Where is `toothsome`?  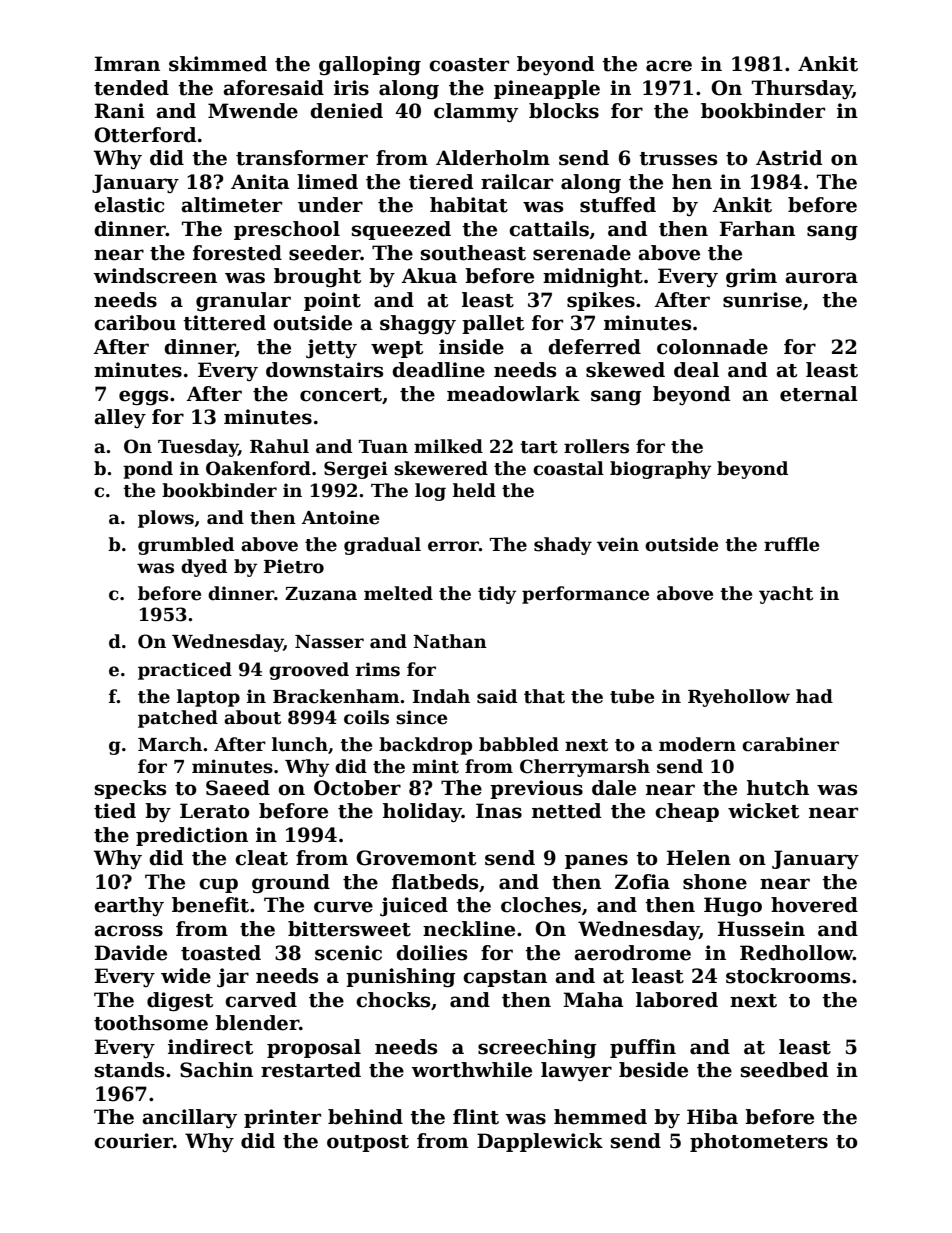 toothsome is located at coordinates (151, 1023).
